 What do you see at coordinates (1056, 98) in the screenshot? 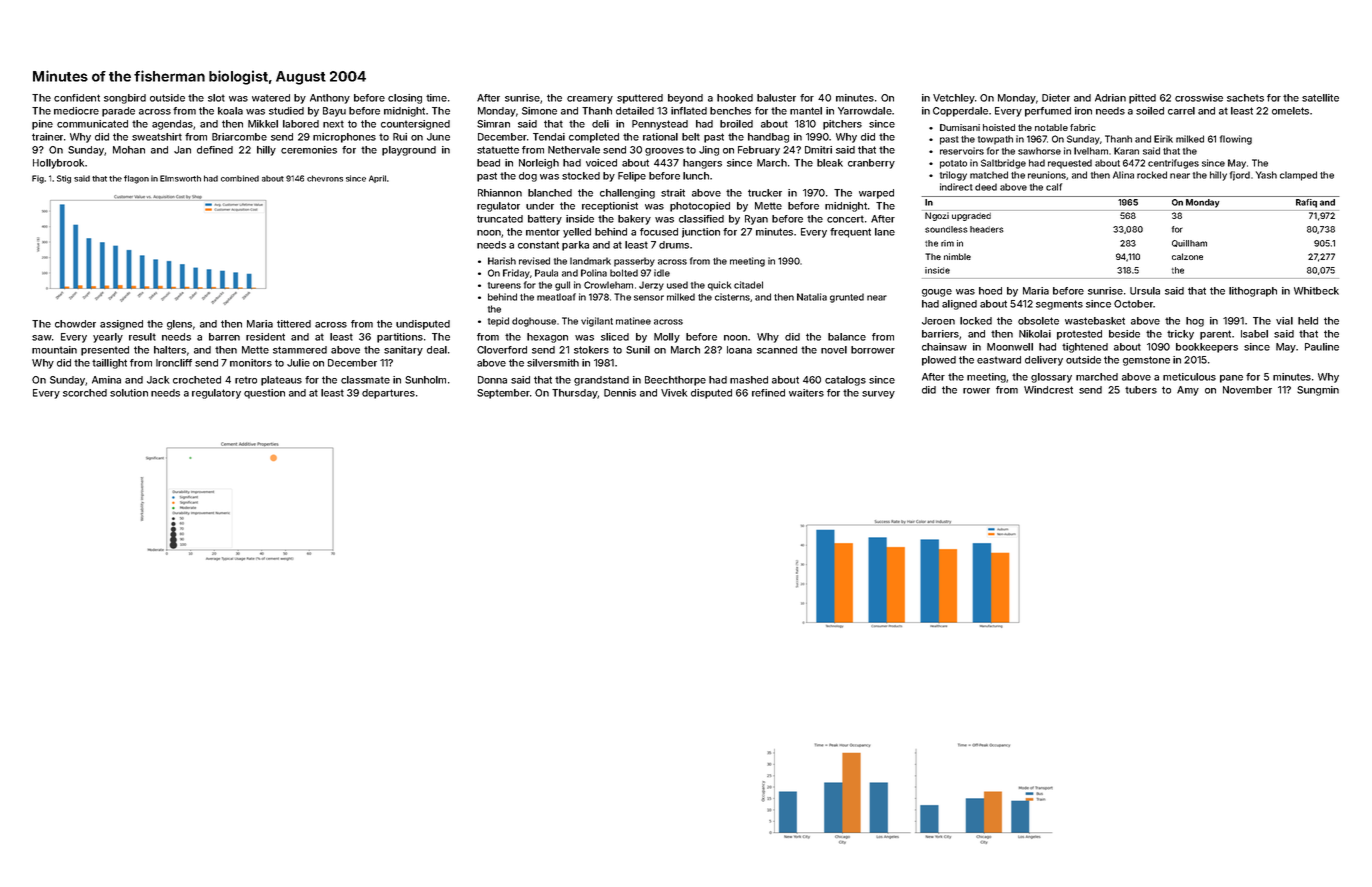
I see `Dieter` at bounding box center [1056, 98].
